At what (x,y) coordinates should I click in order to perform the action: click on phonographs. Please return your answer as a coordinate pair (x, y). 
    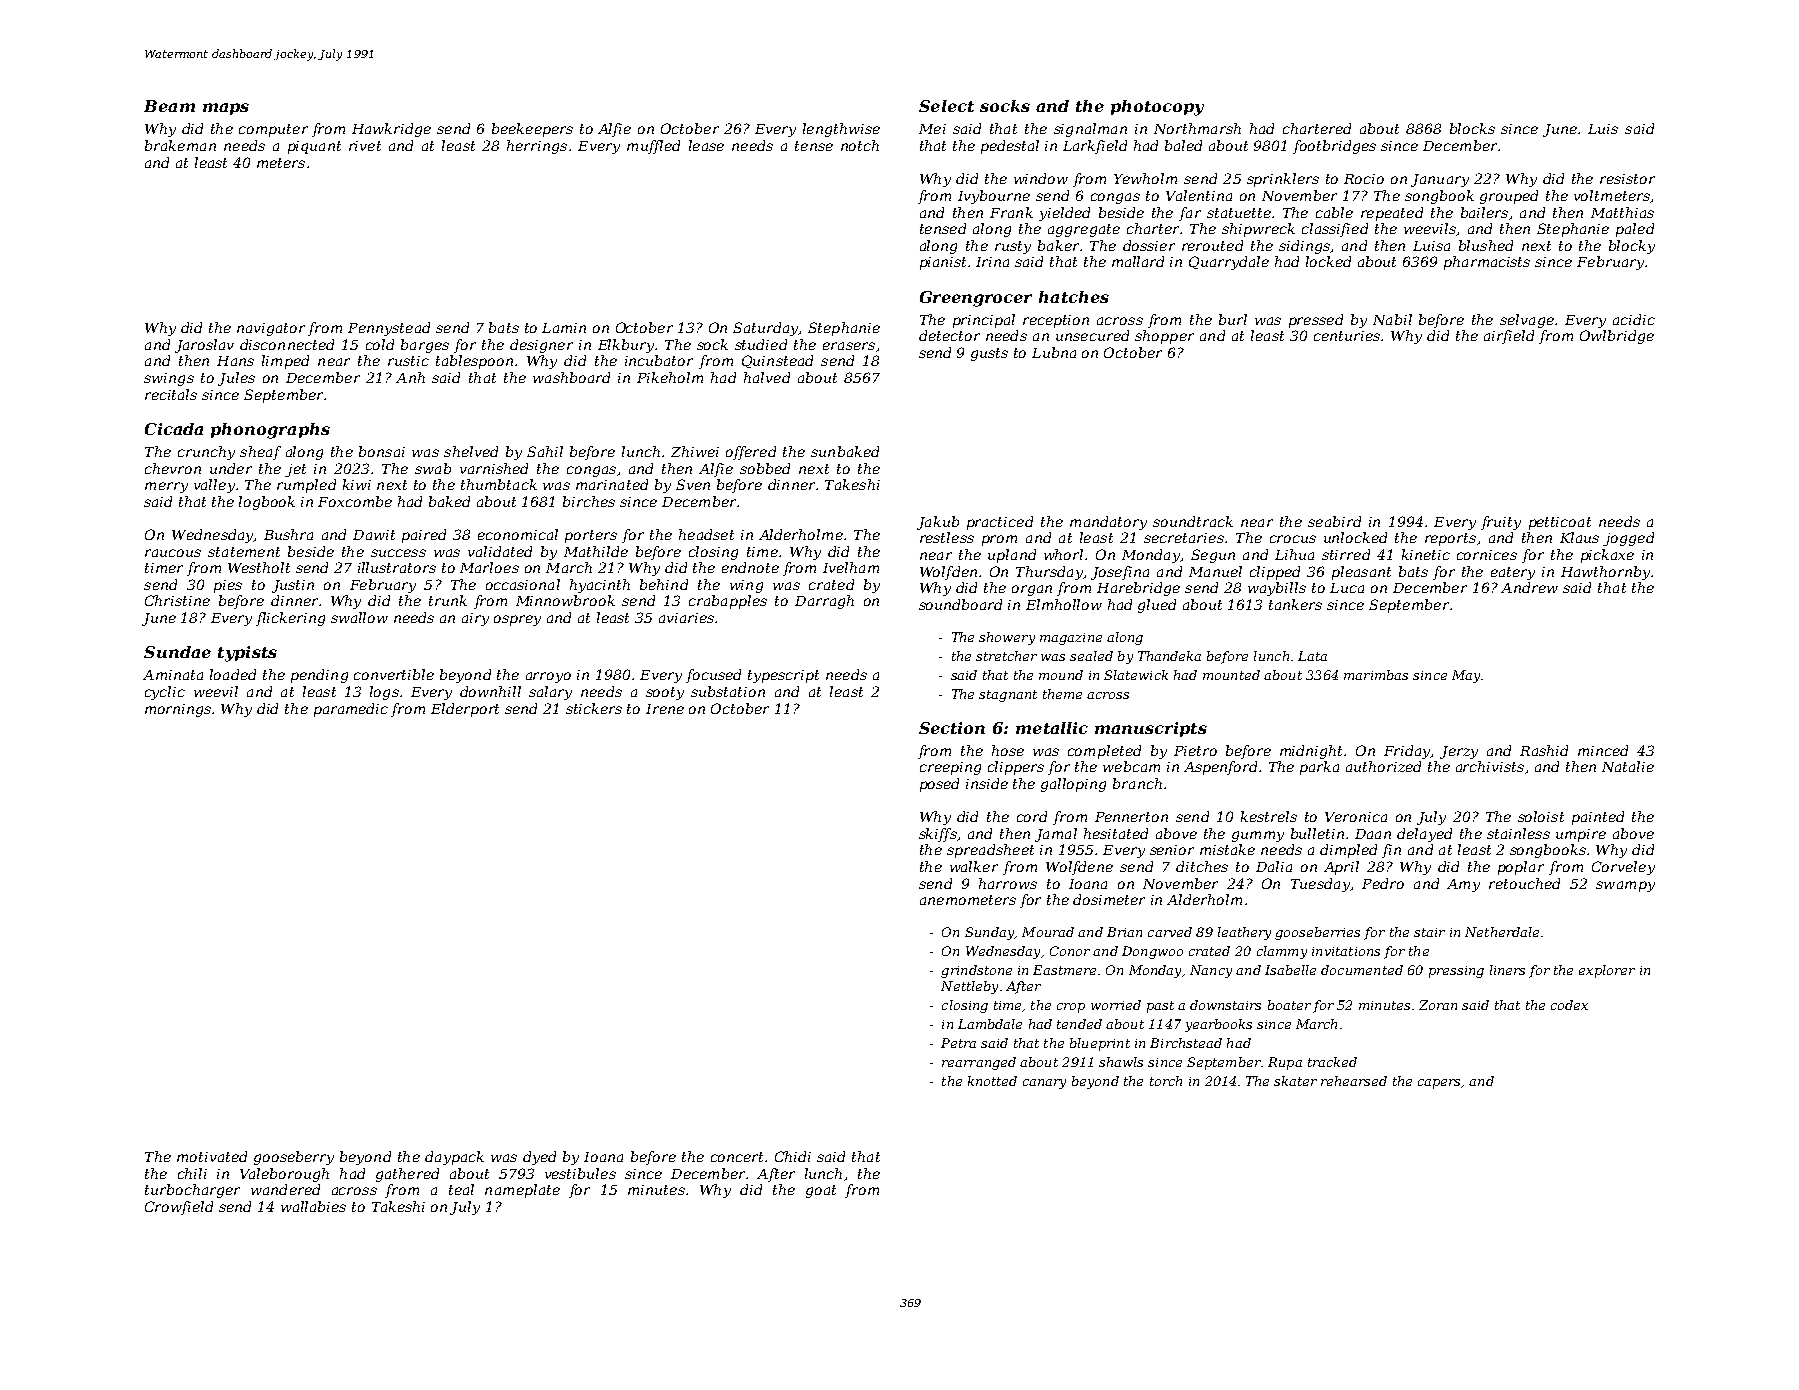
    Looking at the image, I should click on (270, 431).
